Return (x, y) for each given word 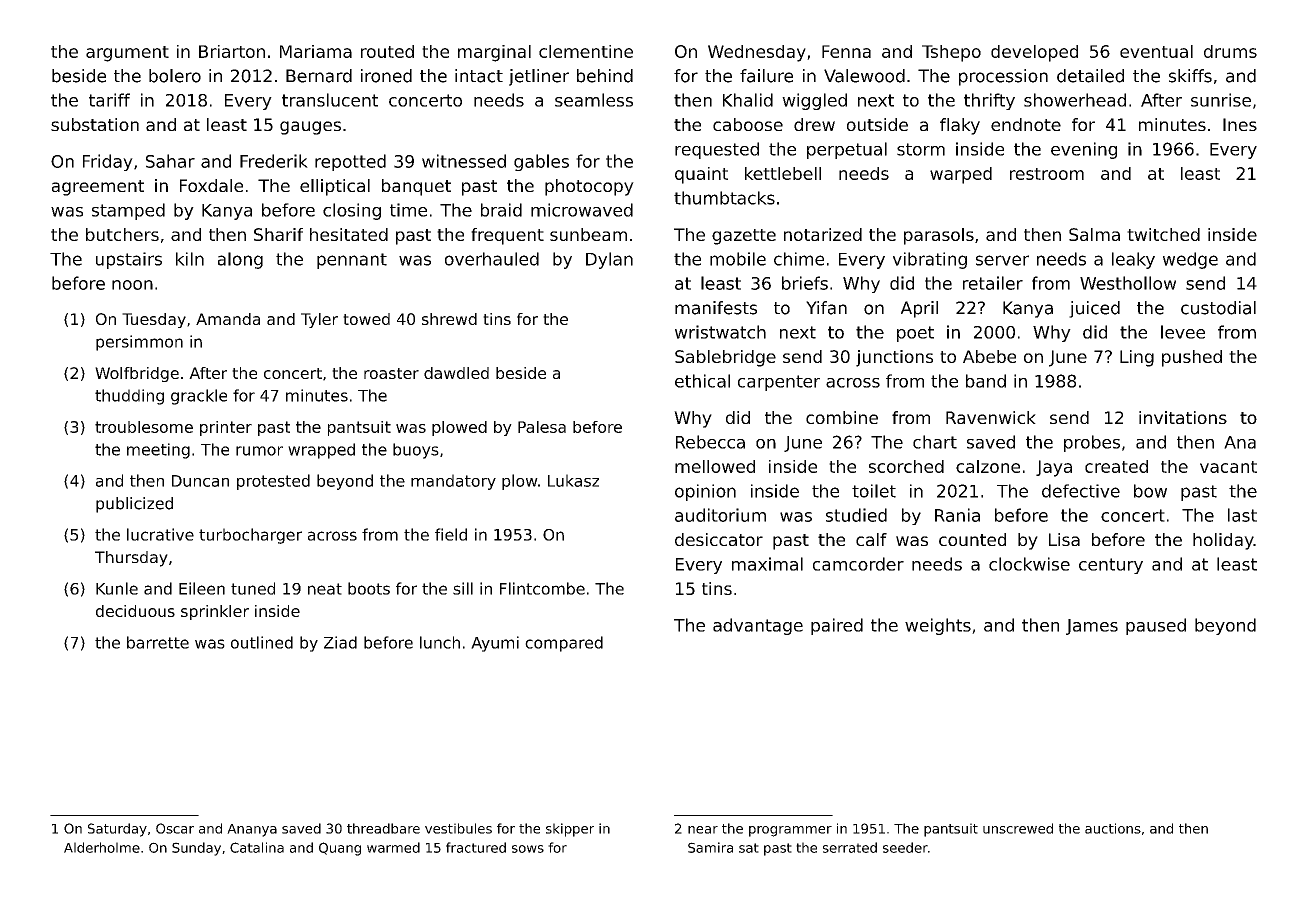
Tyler (319, 320)
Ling (1137, 358)
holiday (1223, 541)
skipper (570, 830)
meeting (158, 451)
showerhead (1075, 100)
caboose (748, 124)
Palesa (542, 427)
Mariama (316, 51)
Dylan (609, 260)
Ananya (252, 830)
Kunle (117, 588)
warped (961, 175)
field (451, 534)
